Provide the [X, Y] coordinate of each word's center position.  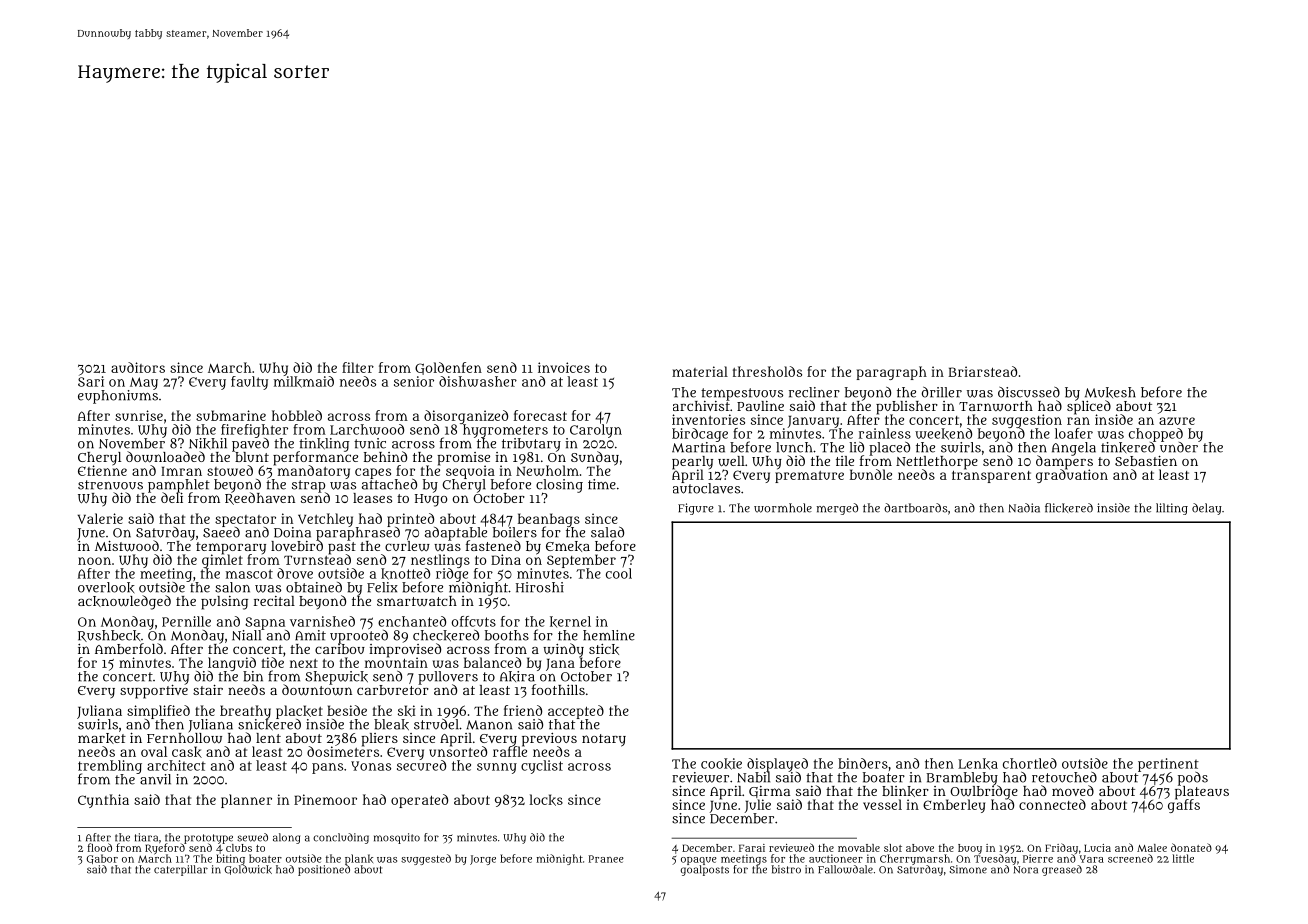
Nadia [1024, 508]
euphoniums [118, 397]
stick [604, 649]
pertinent [1168, 765]
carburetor [393, 690]
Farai [752, 848]
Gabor [102, 859]
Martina [698, 447]
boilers [515, 532]
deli [172, 498]
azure [1177, 421]
